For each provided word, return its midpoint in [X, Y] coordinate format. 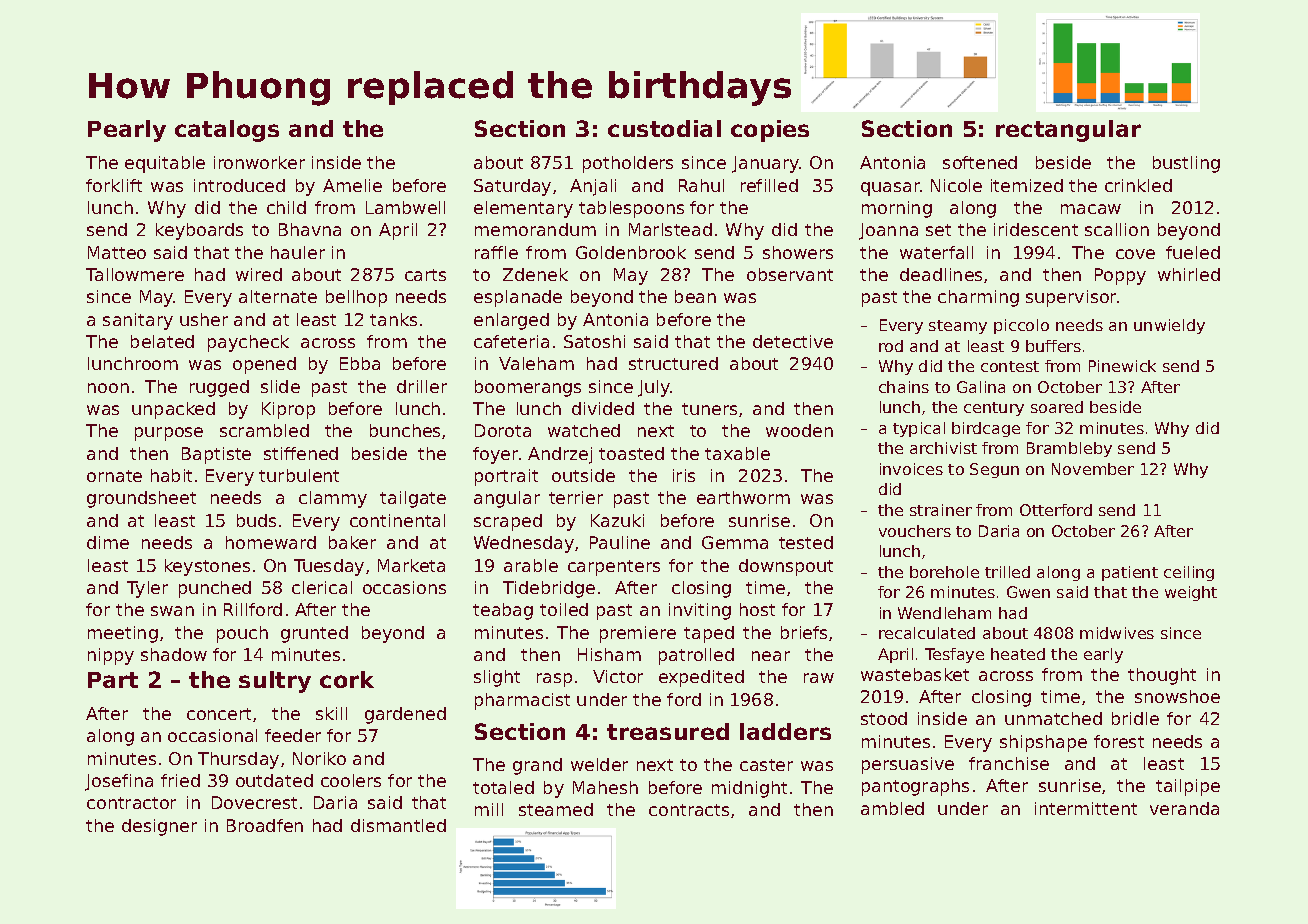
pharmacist [522, 701]
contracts [689, 810]
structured [673, 363]
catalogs [227, 131]
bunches [405, 430]
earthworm [743, 497]
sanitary [138, 321]
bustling [1186, 164]
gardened [405, 715]
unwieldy [1169, 326]
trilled [1007, 572]
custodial [664, 128]
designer [159, 827]
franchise [1009, 763]
